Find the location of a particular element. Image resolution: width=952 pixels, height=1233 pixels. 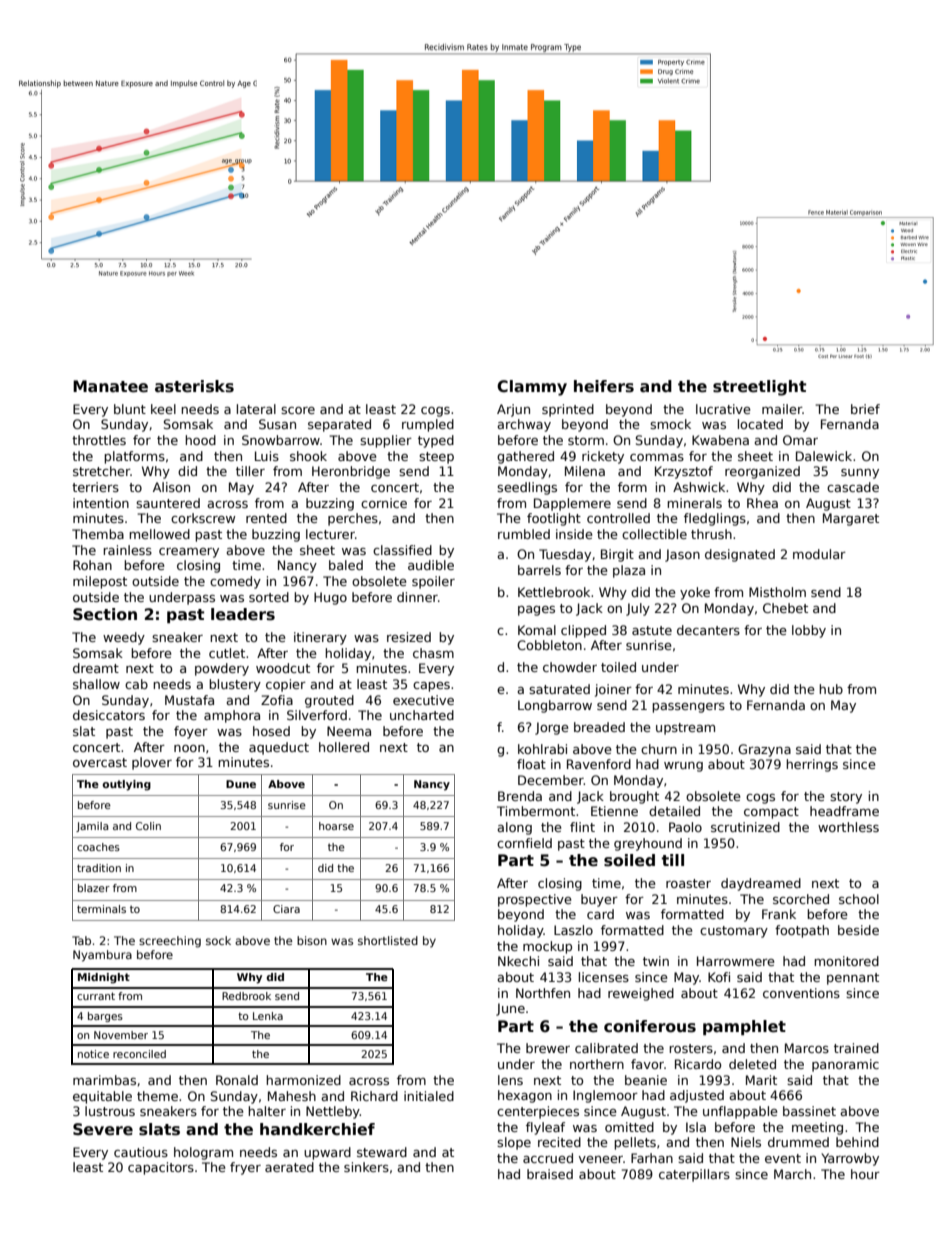

prospective is located at coordinates (535, 900).
